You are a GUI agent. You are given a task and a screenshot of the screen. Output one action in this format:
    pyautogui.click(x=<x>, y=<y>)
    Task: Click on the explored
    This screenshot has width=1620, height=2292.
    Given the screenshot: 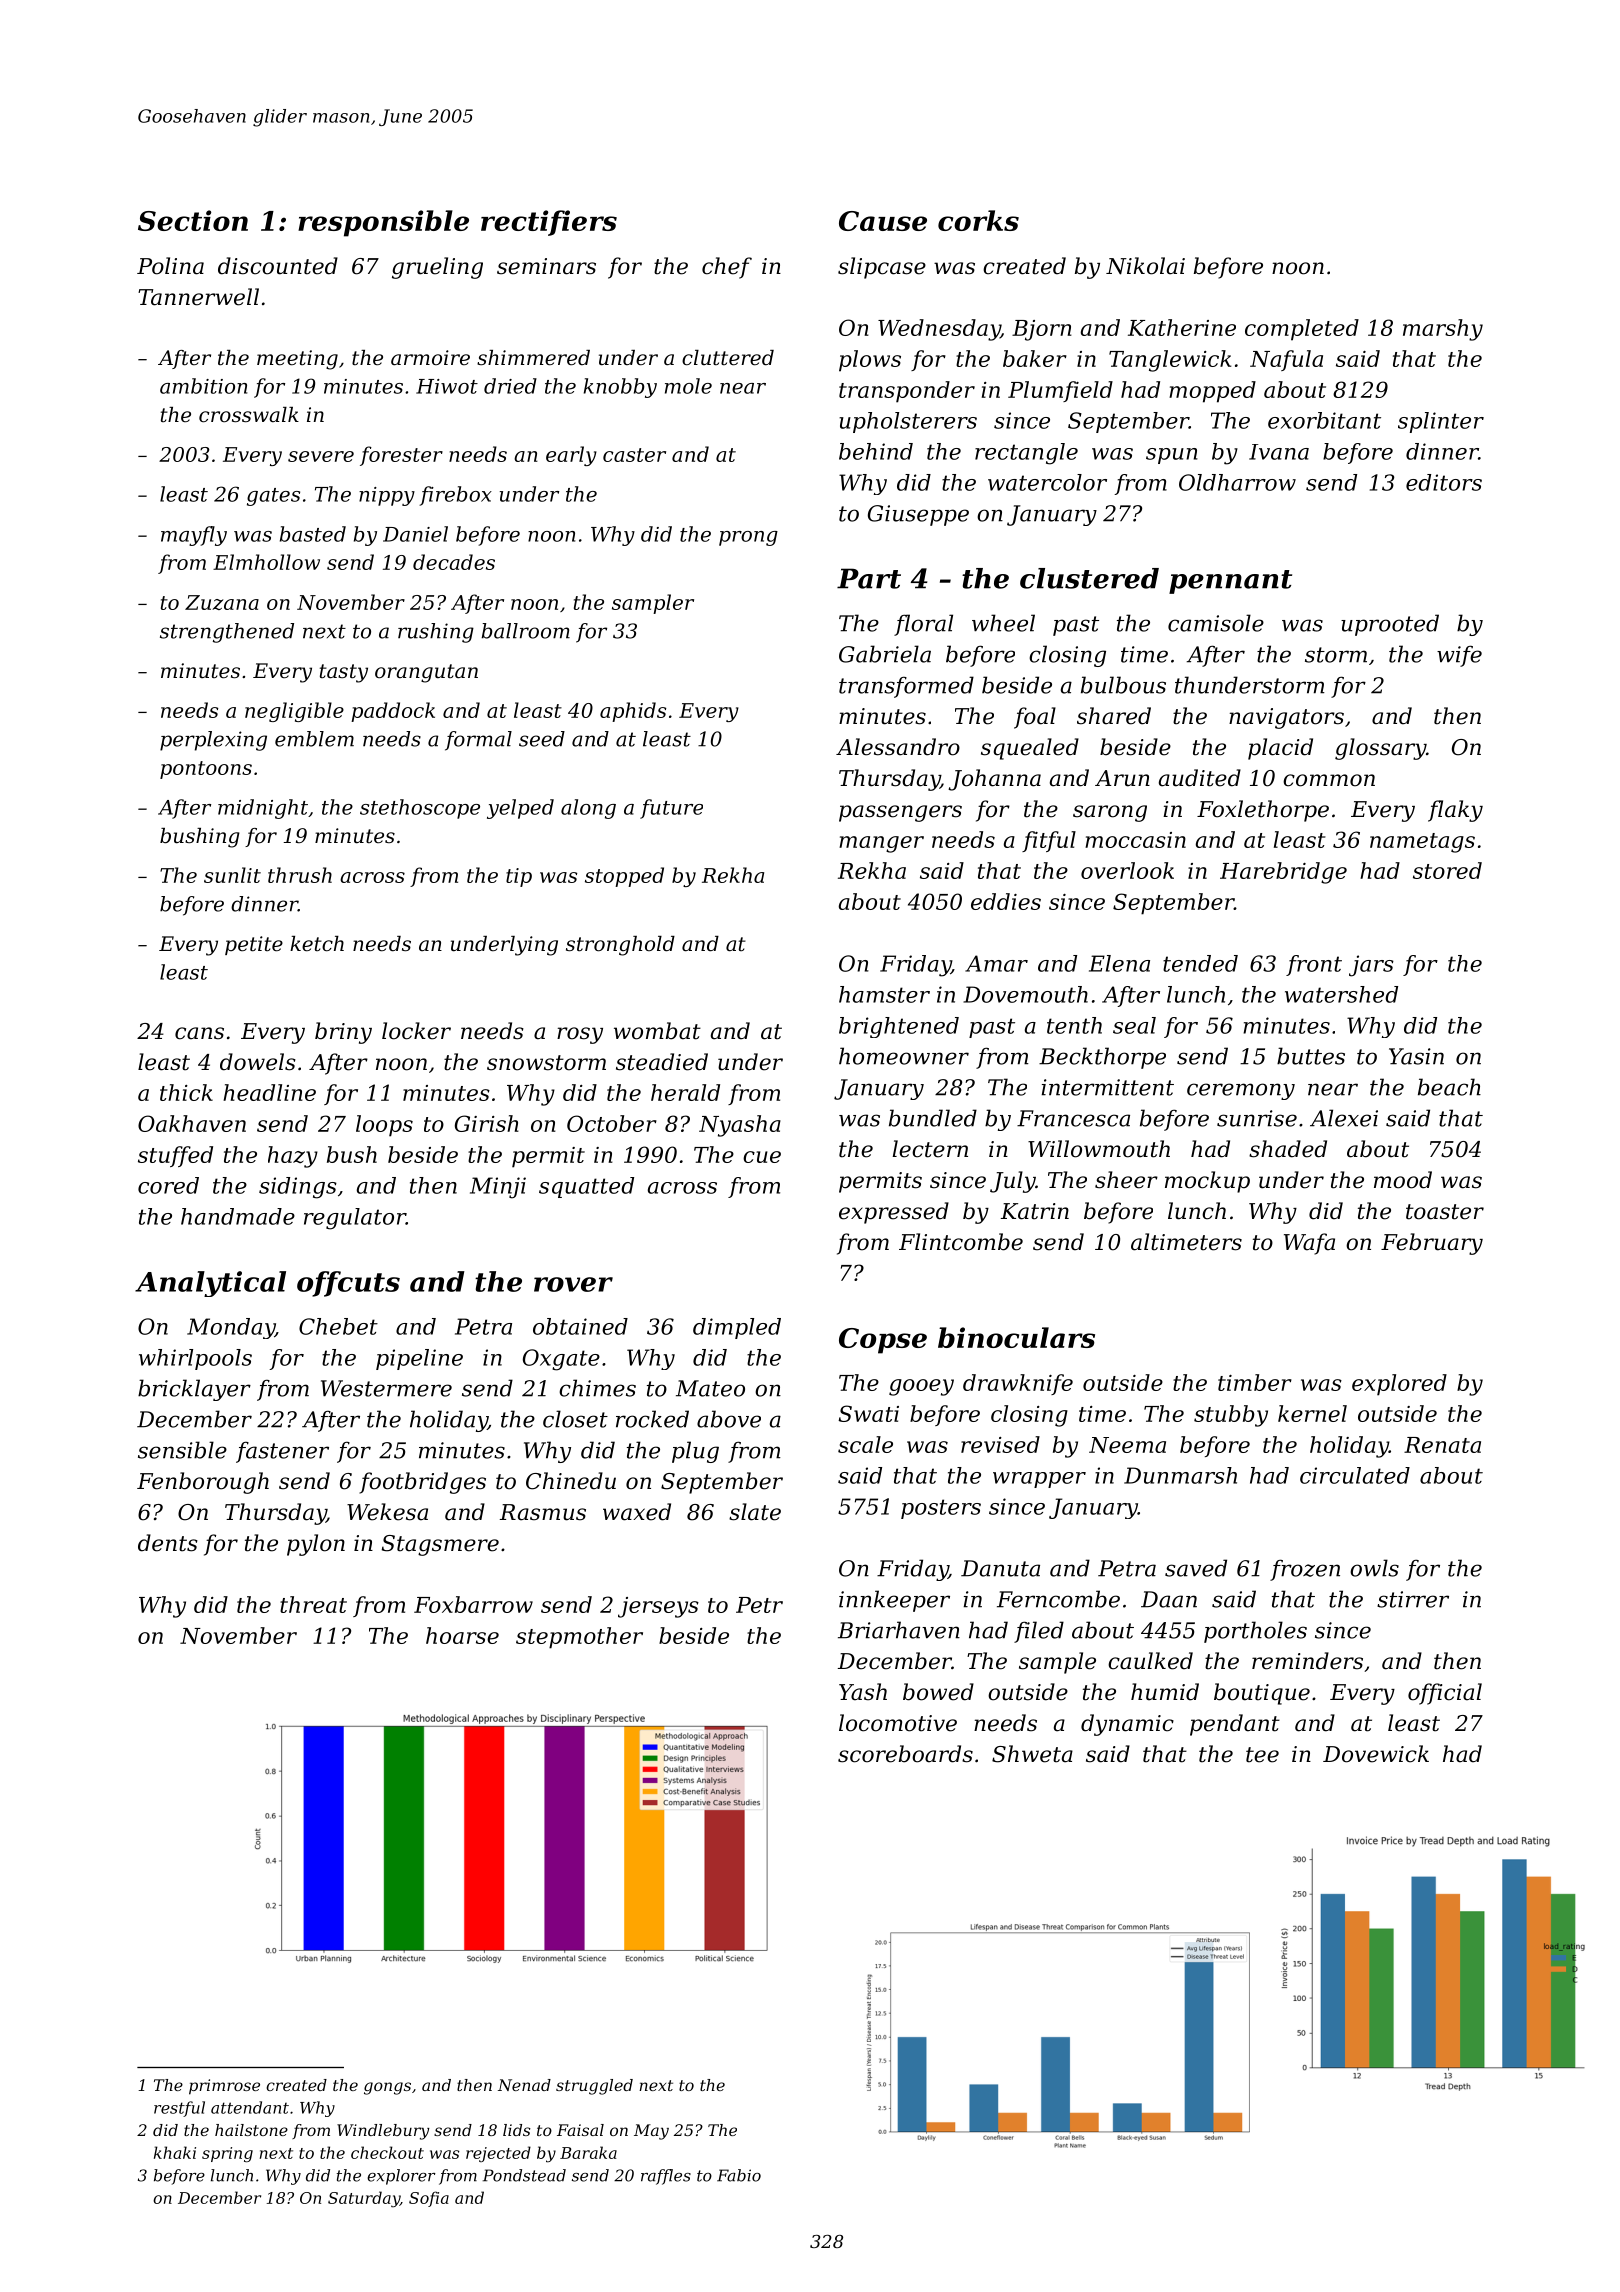 What is the action you would take?
    pyautogui.click(x=1399, y=1385)
